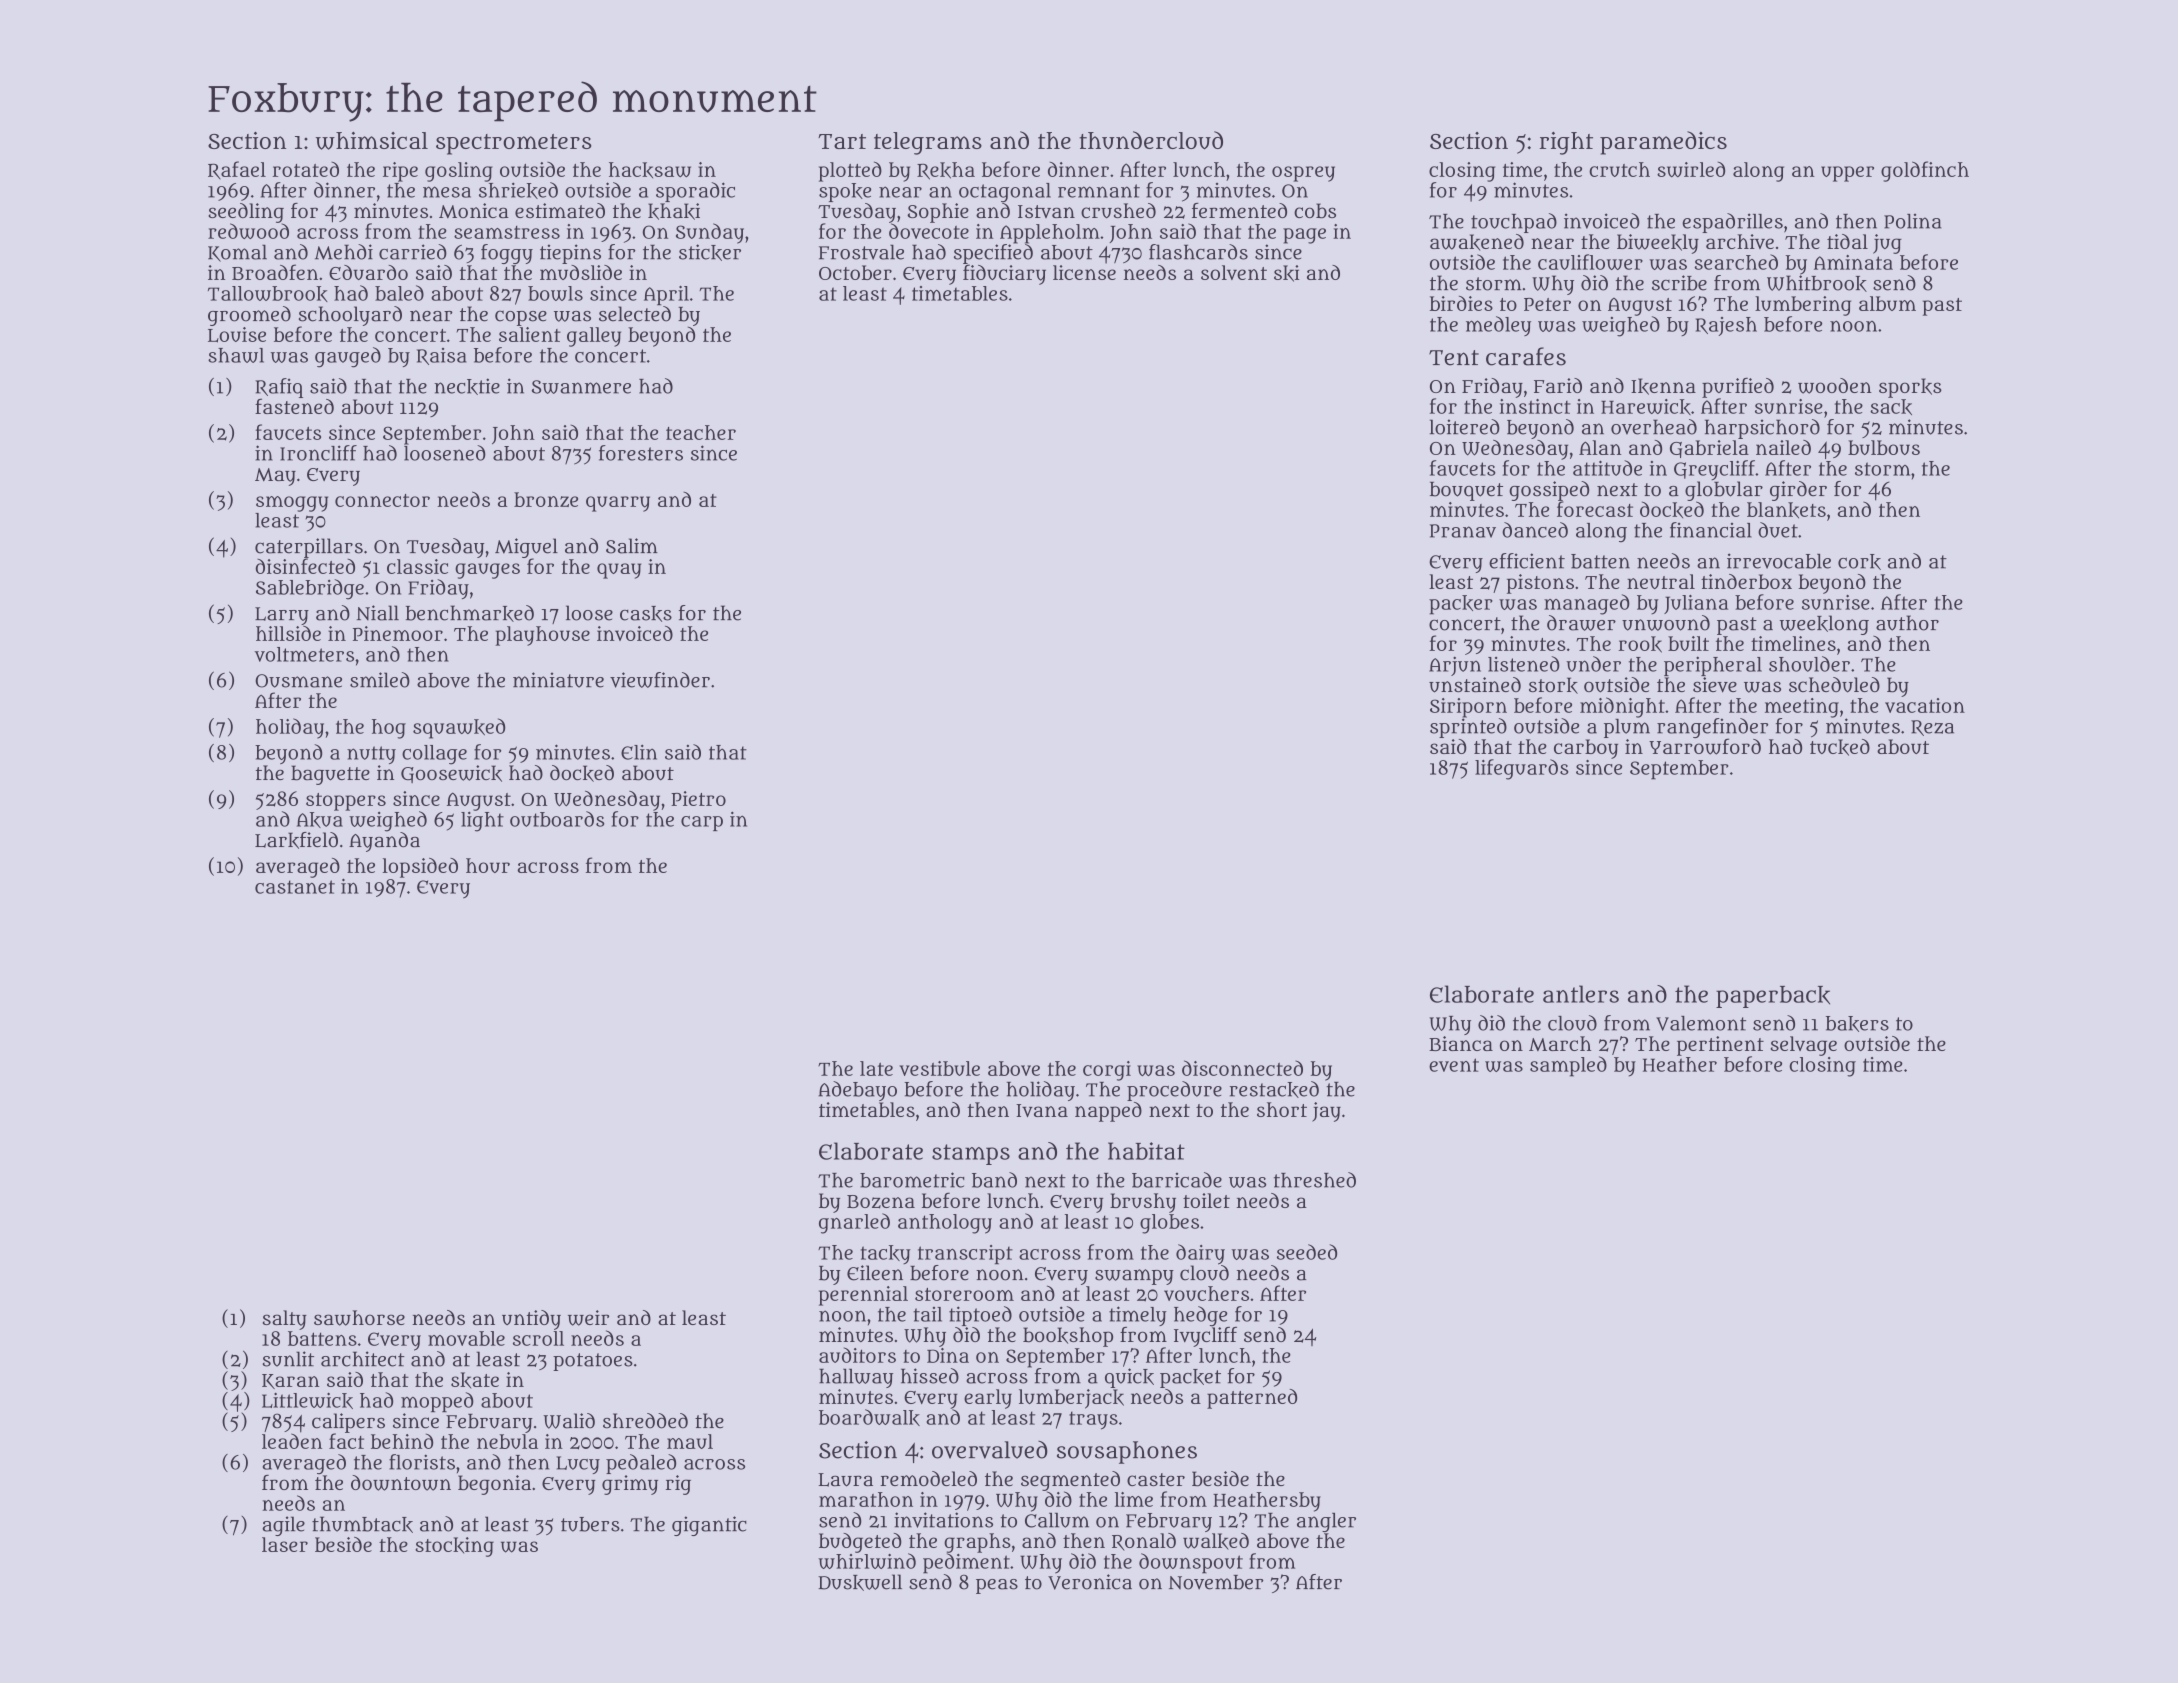 This screenshot has height=1683, width=2178. Describe the element at coordinates (292, 1441) in the screenshot. I see `leaden` at that location.
